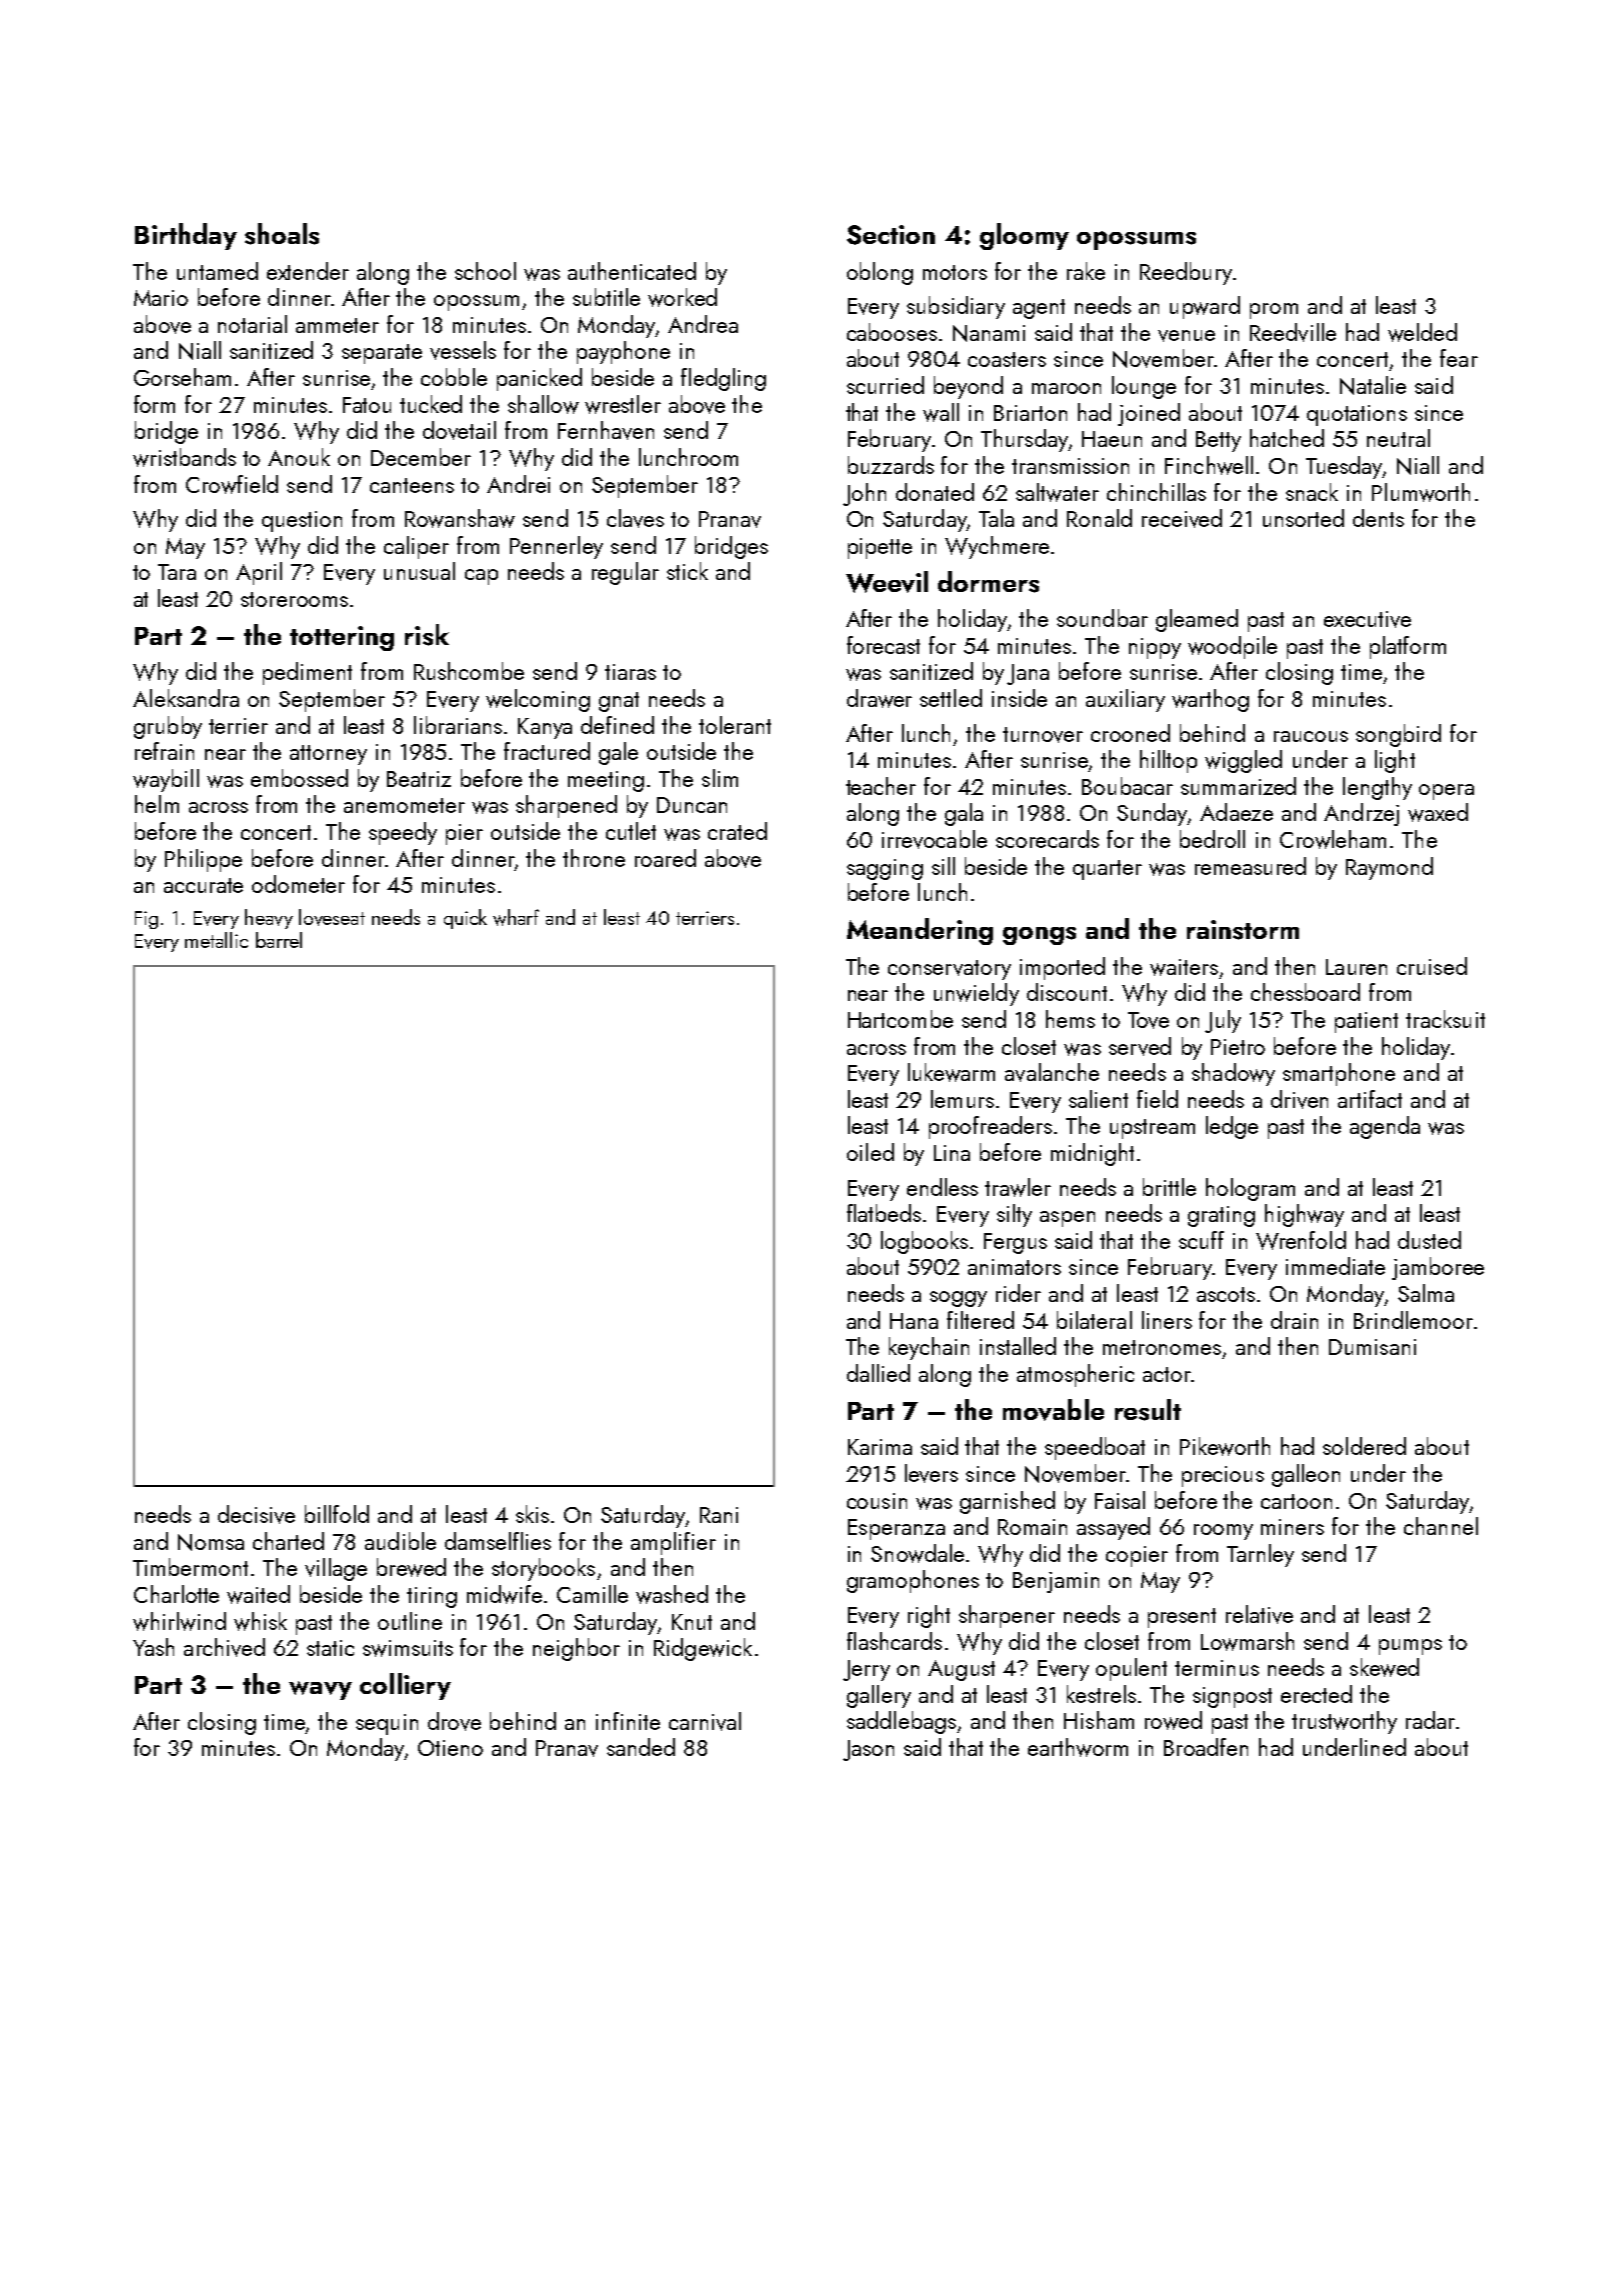 This image has width=1620, height=2292. What do you see at coordinates (1459, 358) in the image?
I see `fear` at bounding box center [1459, 358].
